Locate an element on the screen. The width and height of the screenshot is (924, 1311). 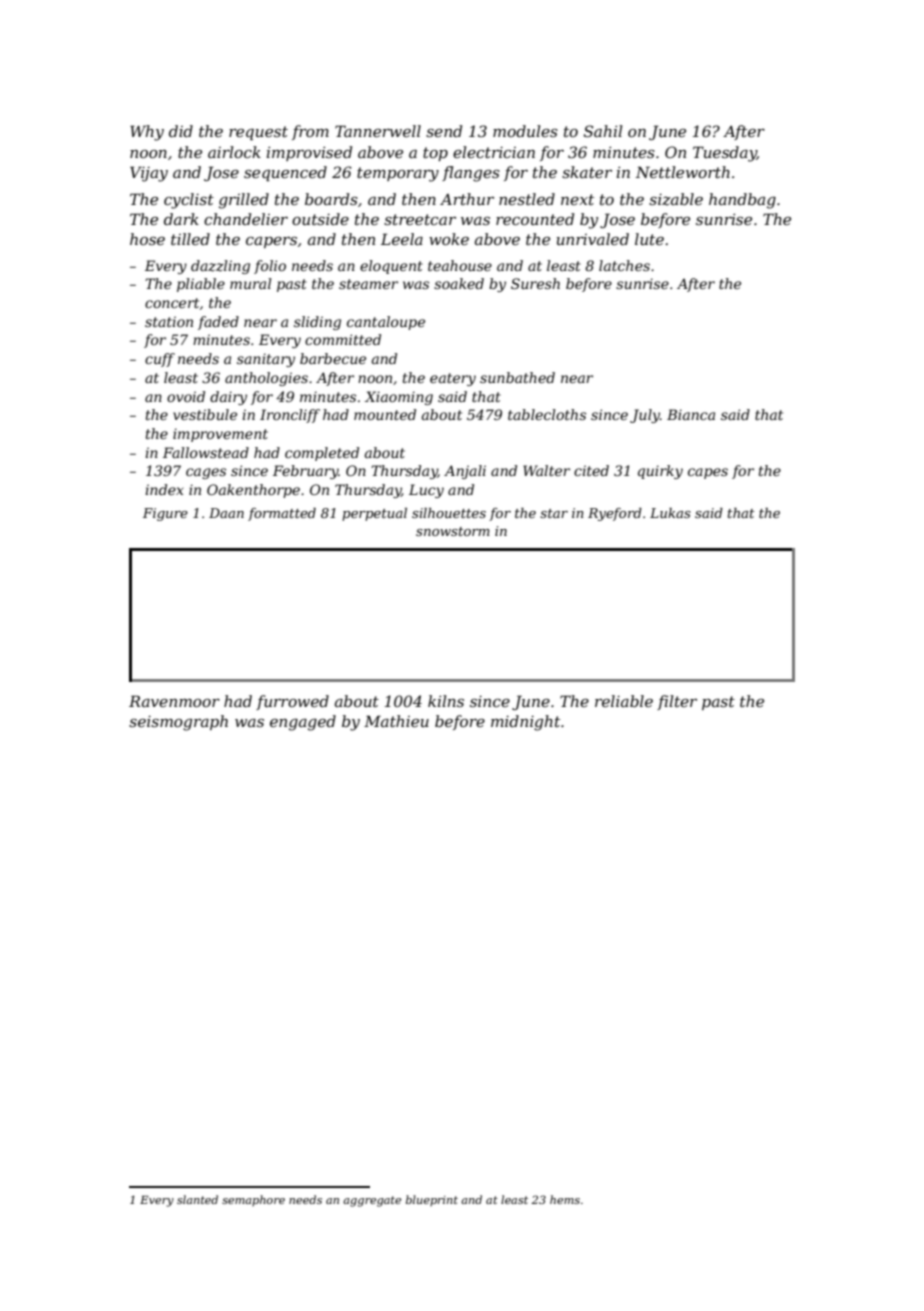
hems is located at coordinates (565, 1199).
